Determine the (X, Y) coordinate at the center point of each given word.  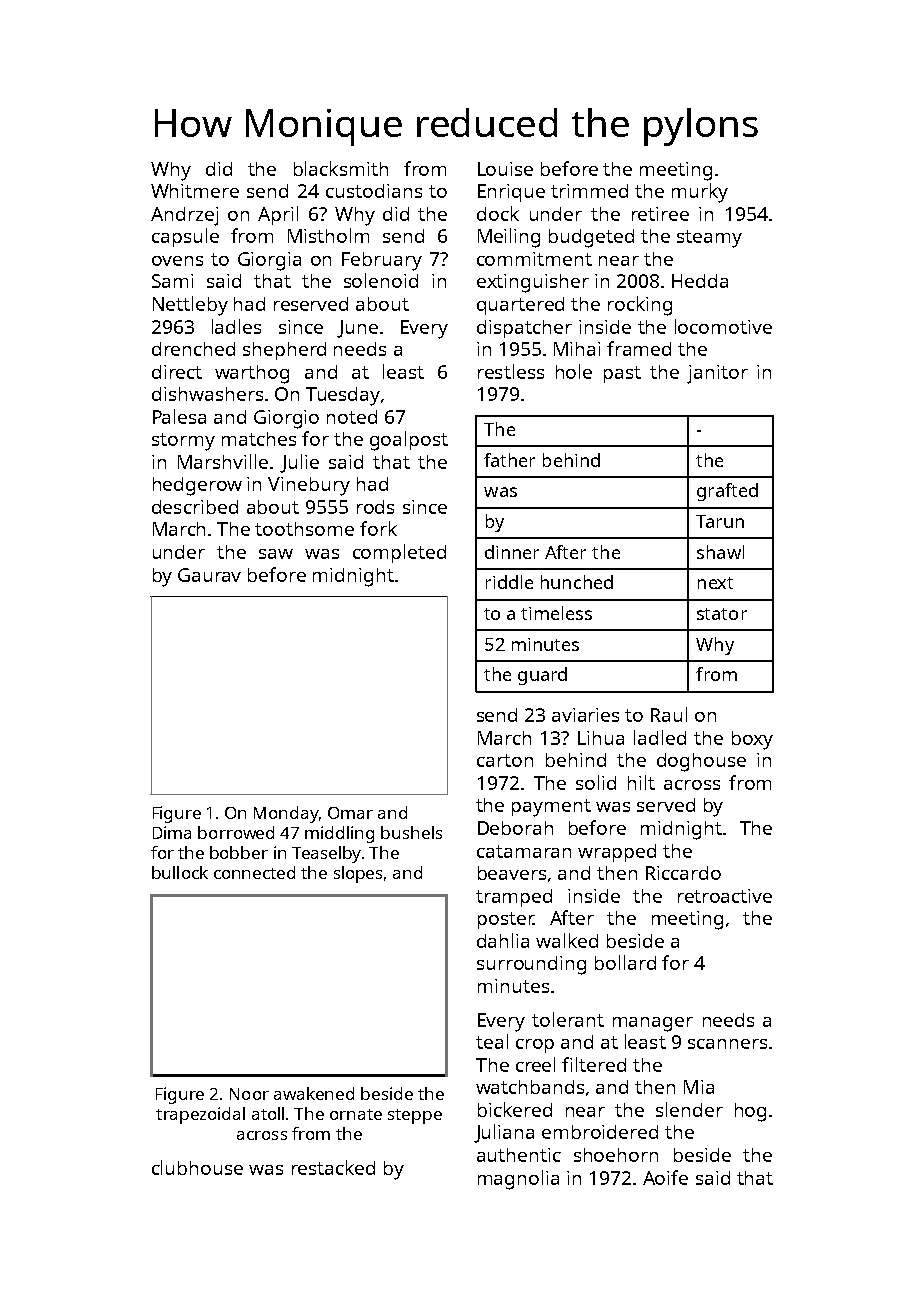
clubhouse (197, 1167)
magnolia (518, 1180)
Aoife (665, 1177)
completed (399, 553)
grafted (727, 492)
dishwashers (207, 394)
